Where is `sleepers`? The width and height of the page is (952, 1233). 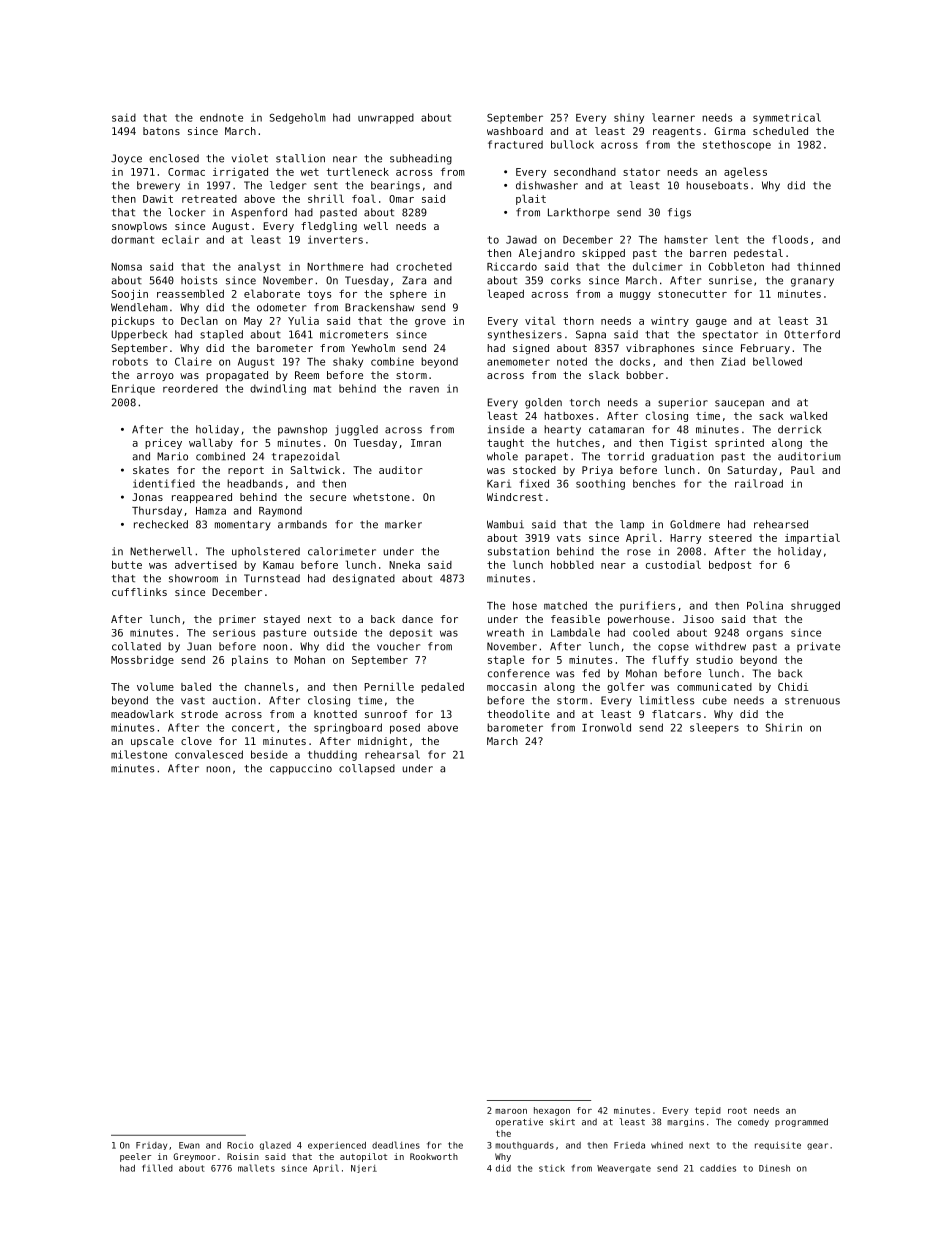 sleepers is located at coordinates (714, 728).
